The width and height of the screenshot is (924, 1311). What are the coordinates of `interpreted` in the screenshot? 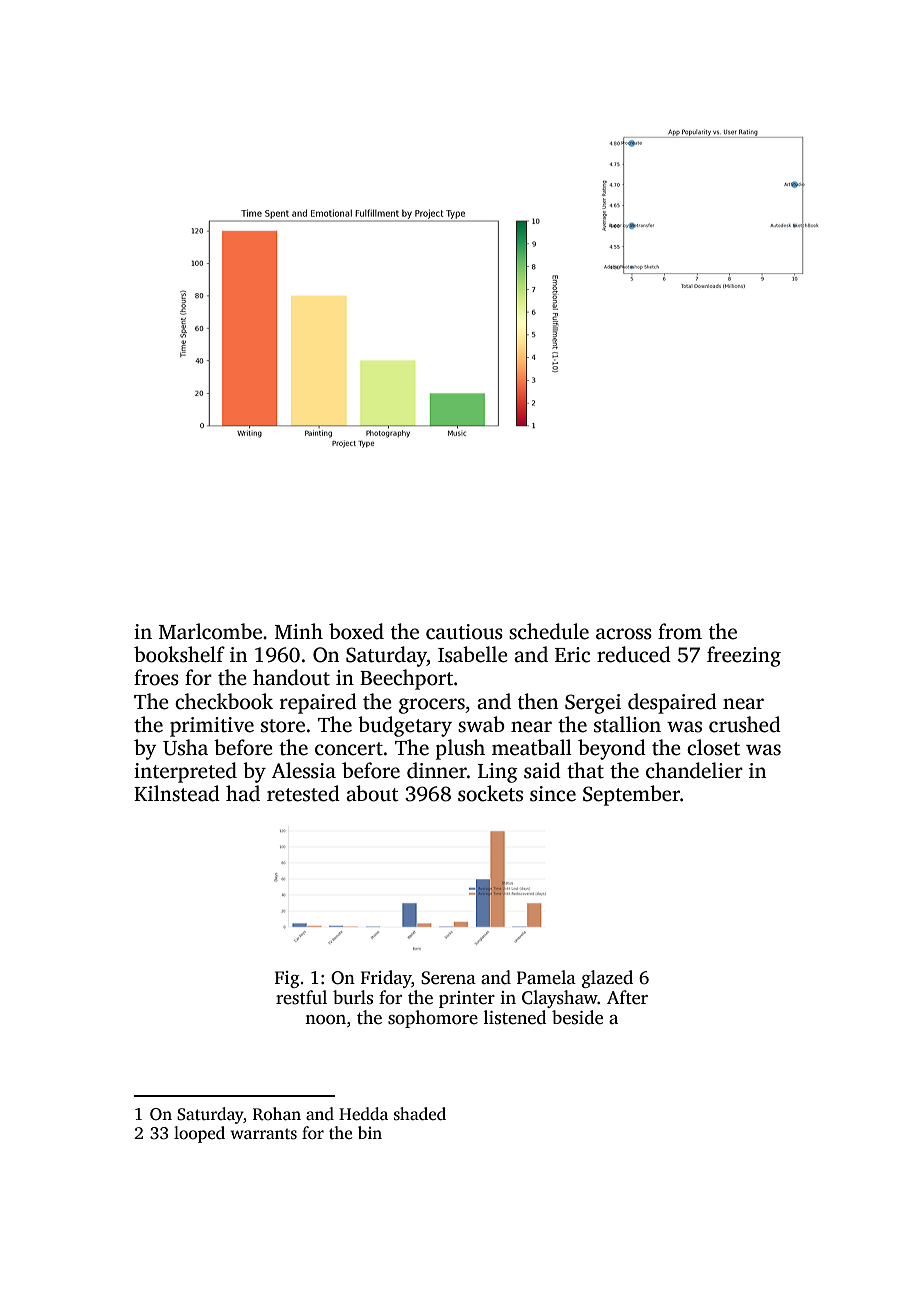 It's located at (185, 772).
